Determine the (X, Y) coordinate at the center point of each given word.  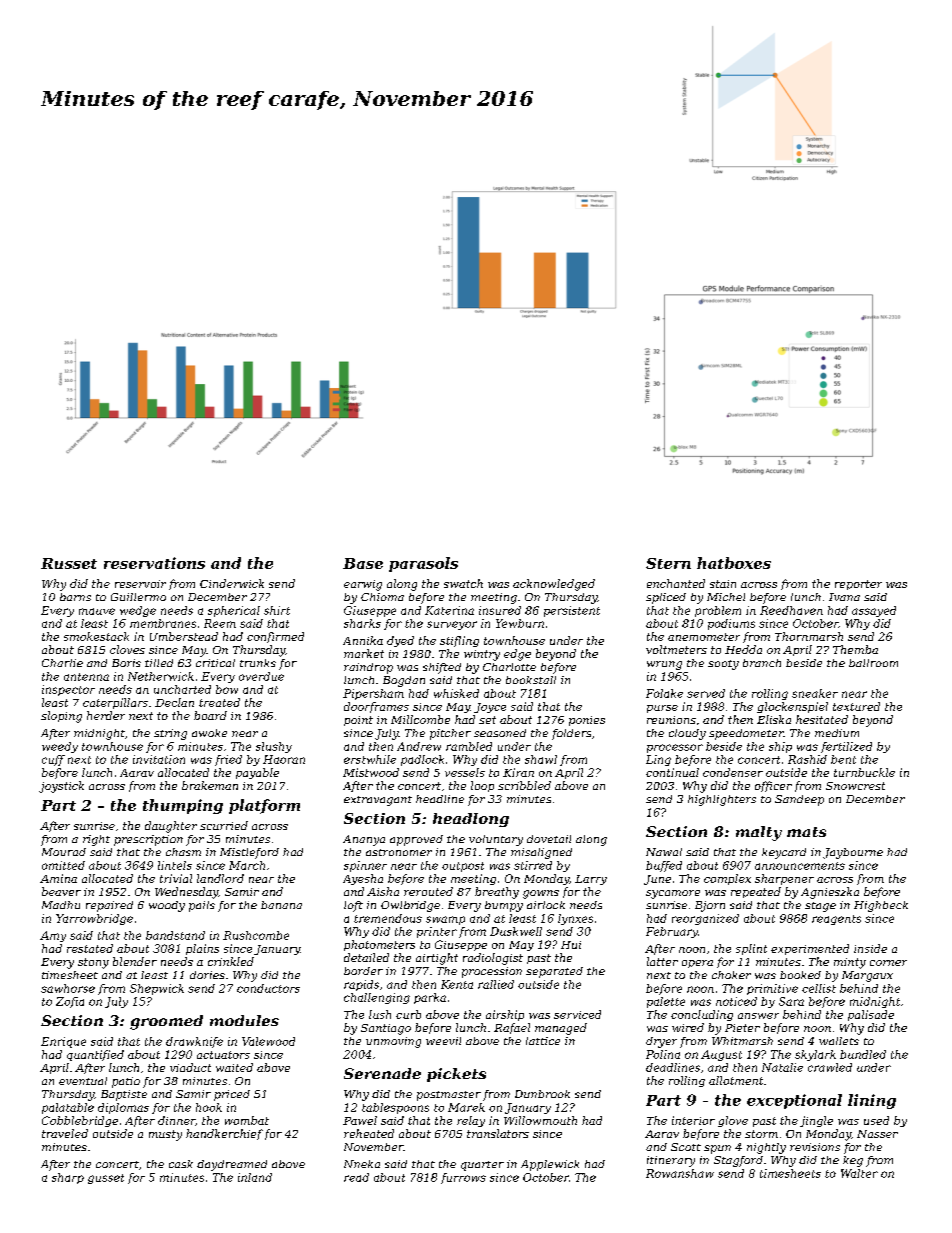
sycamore (673, 894)
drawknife (194, 1042)
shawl (541, 759)
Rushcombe (256, 935)
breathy (497, 893)
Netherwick (161, 676)
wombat (247, 1120)
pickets (456, 1075)
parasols (423, 564)
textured (856, 706)
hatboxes (734, 563)
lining (872, 1101)
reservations (154, 563)
